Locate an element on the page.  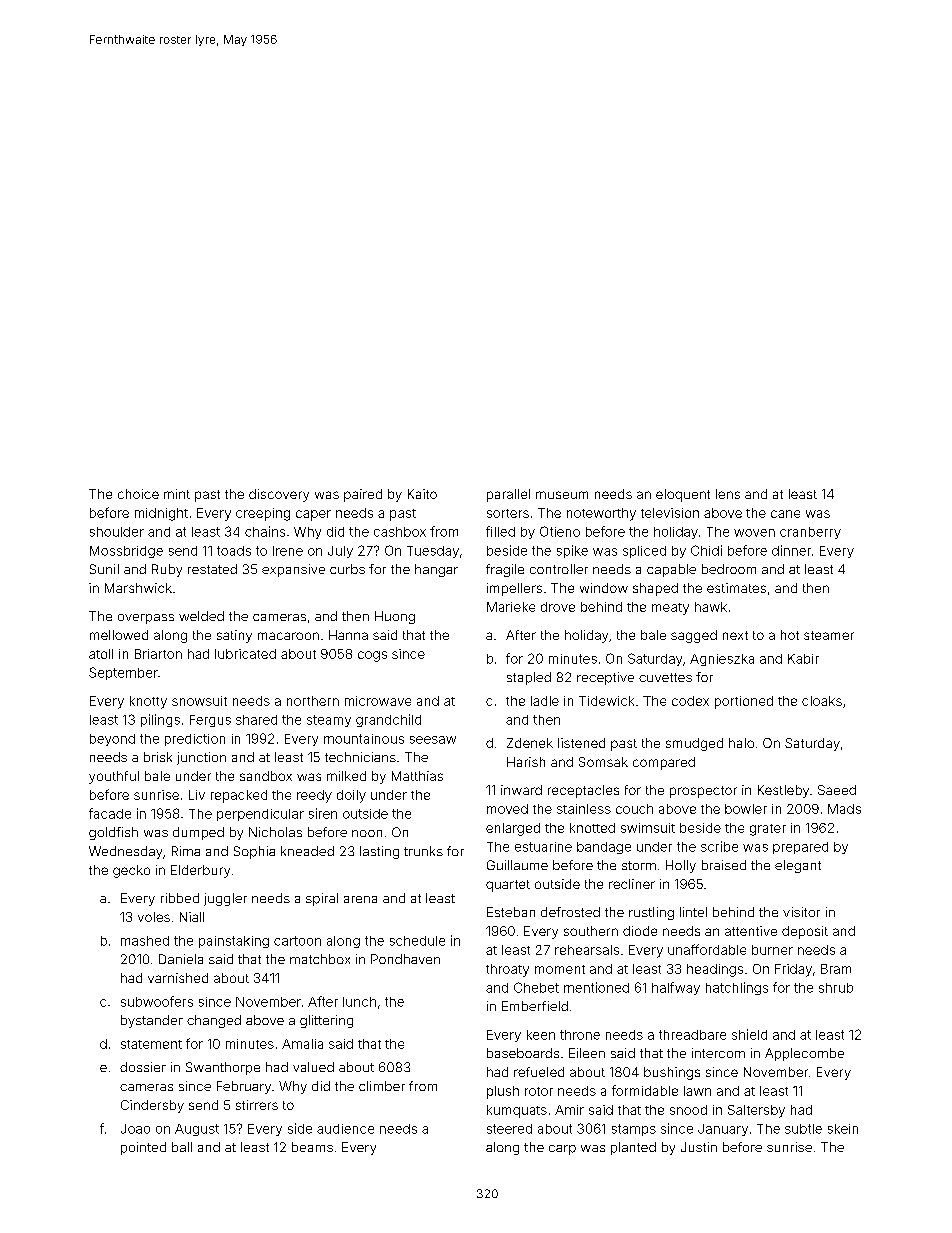
bystander is located at coordinates (152, 1021).
